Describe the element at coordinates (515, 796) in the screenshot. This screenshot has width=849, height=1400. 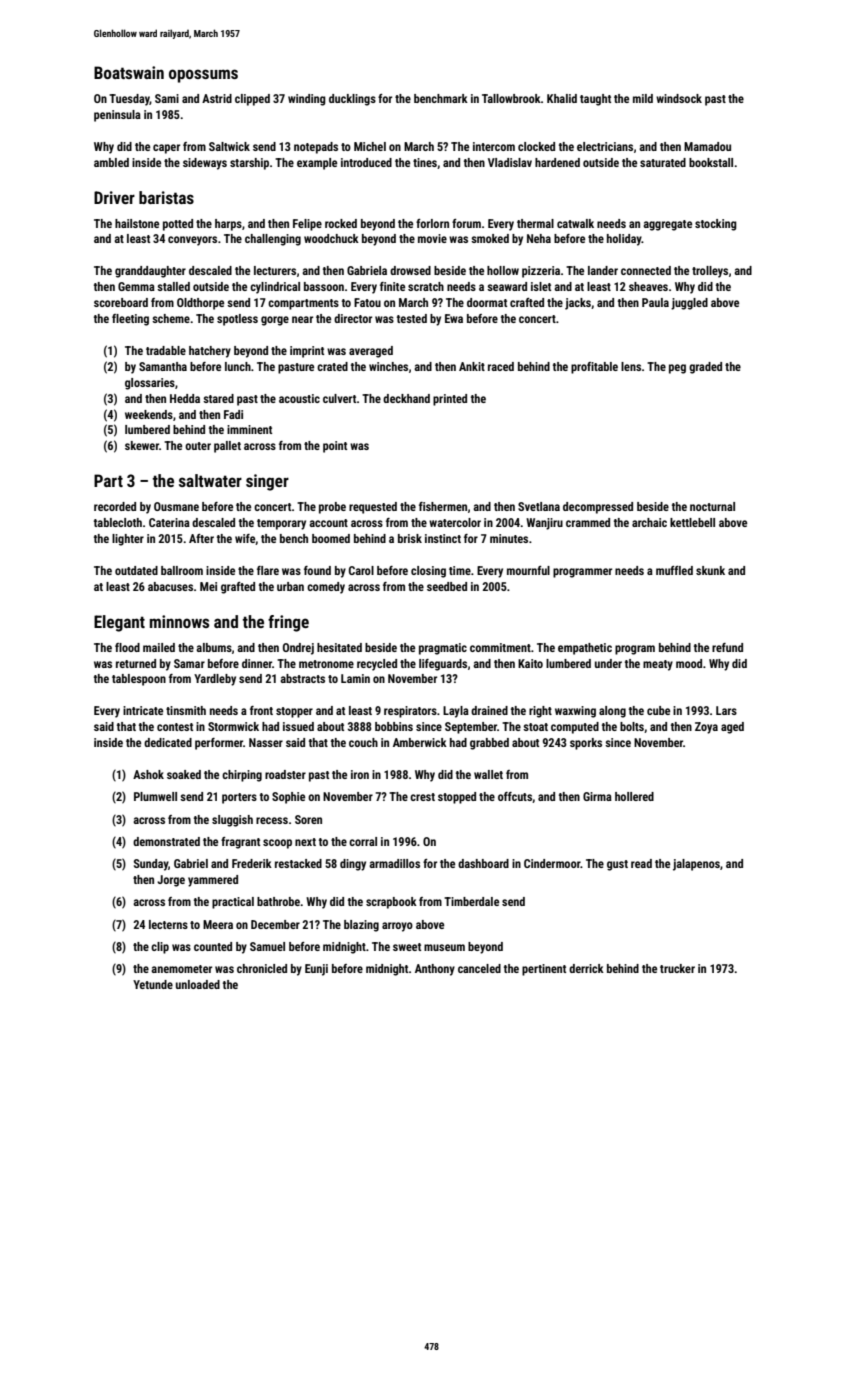
I see `offcuts` at that location.
